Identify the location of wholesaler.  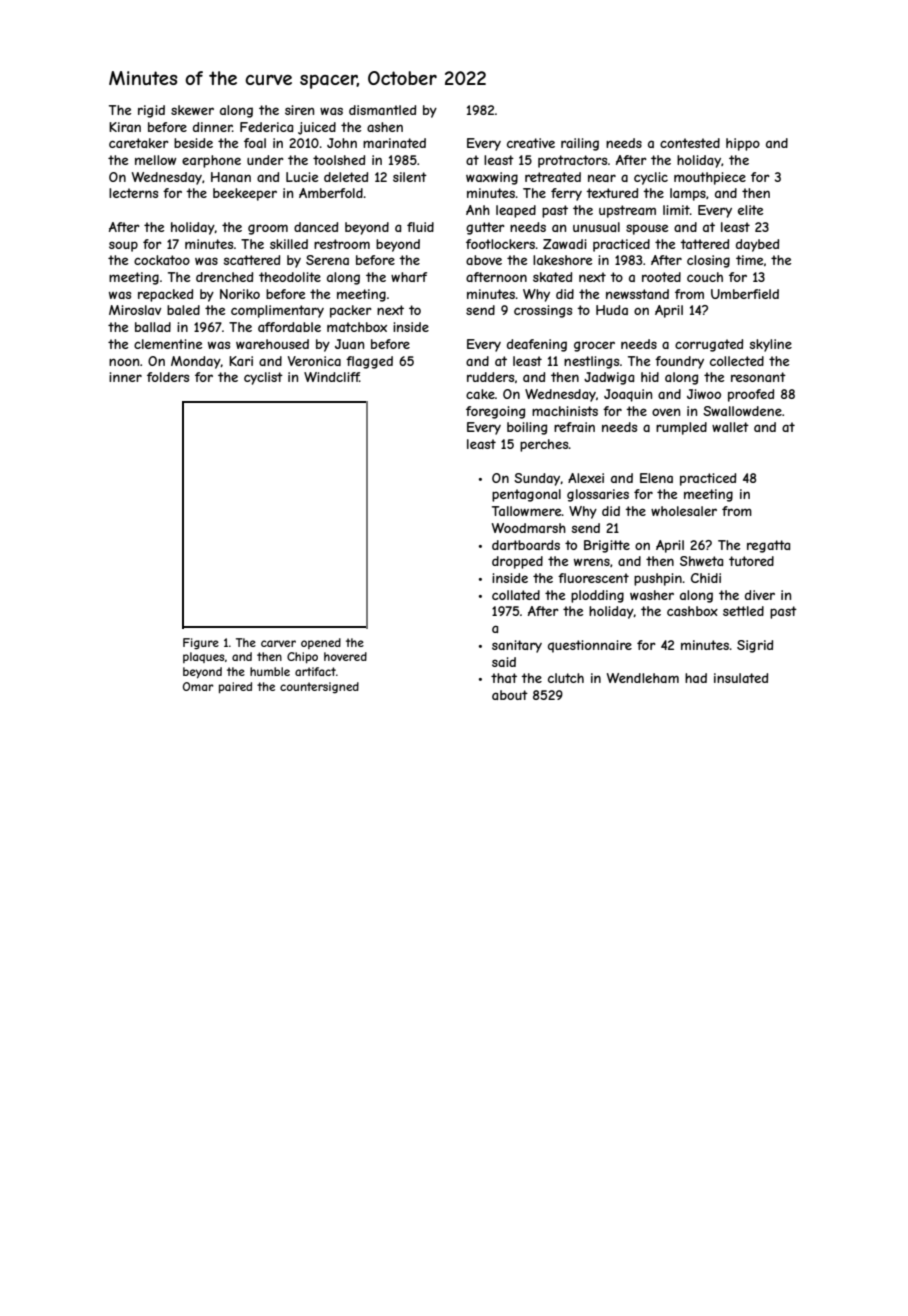
(684, 511).
